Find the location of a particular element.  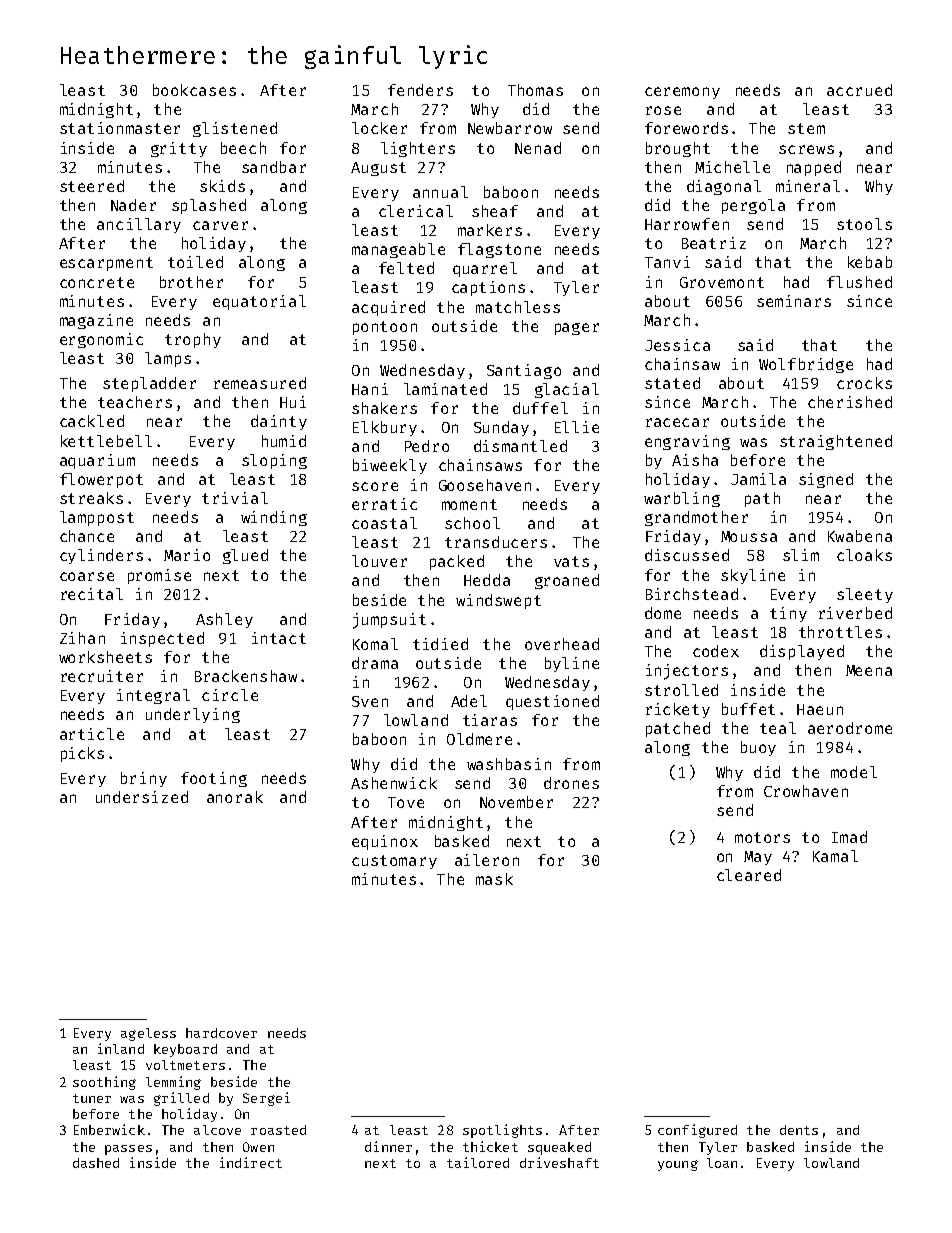

picks is located at coordinates (82, 754).
